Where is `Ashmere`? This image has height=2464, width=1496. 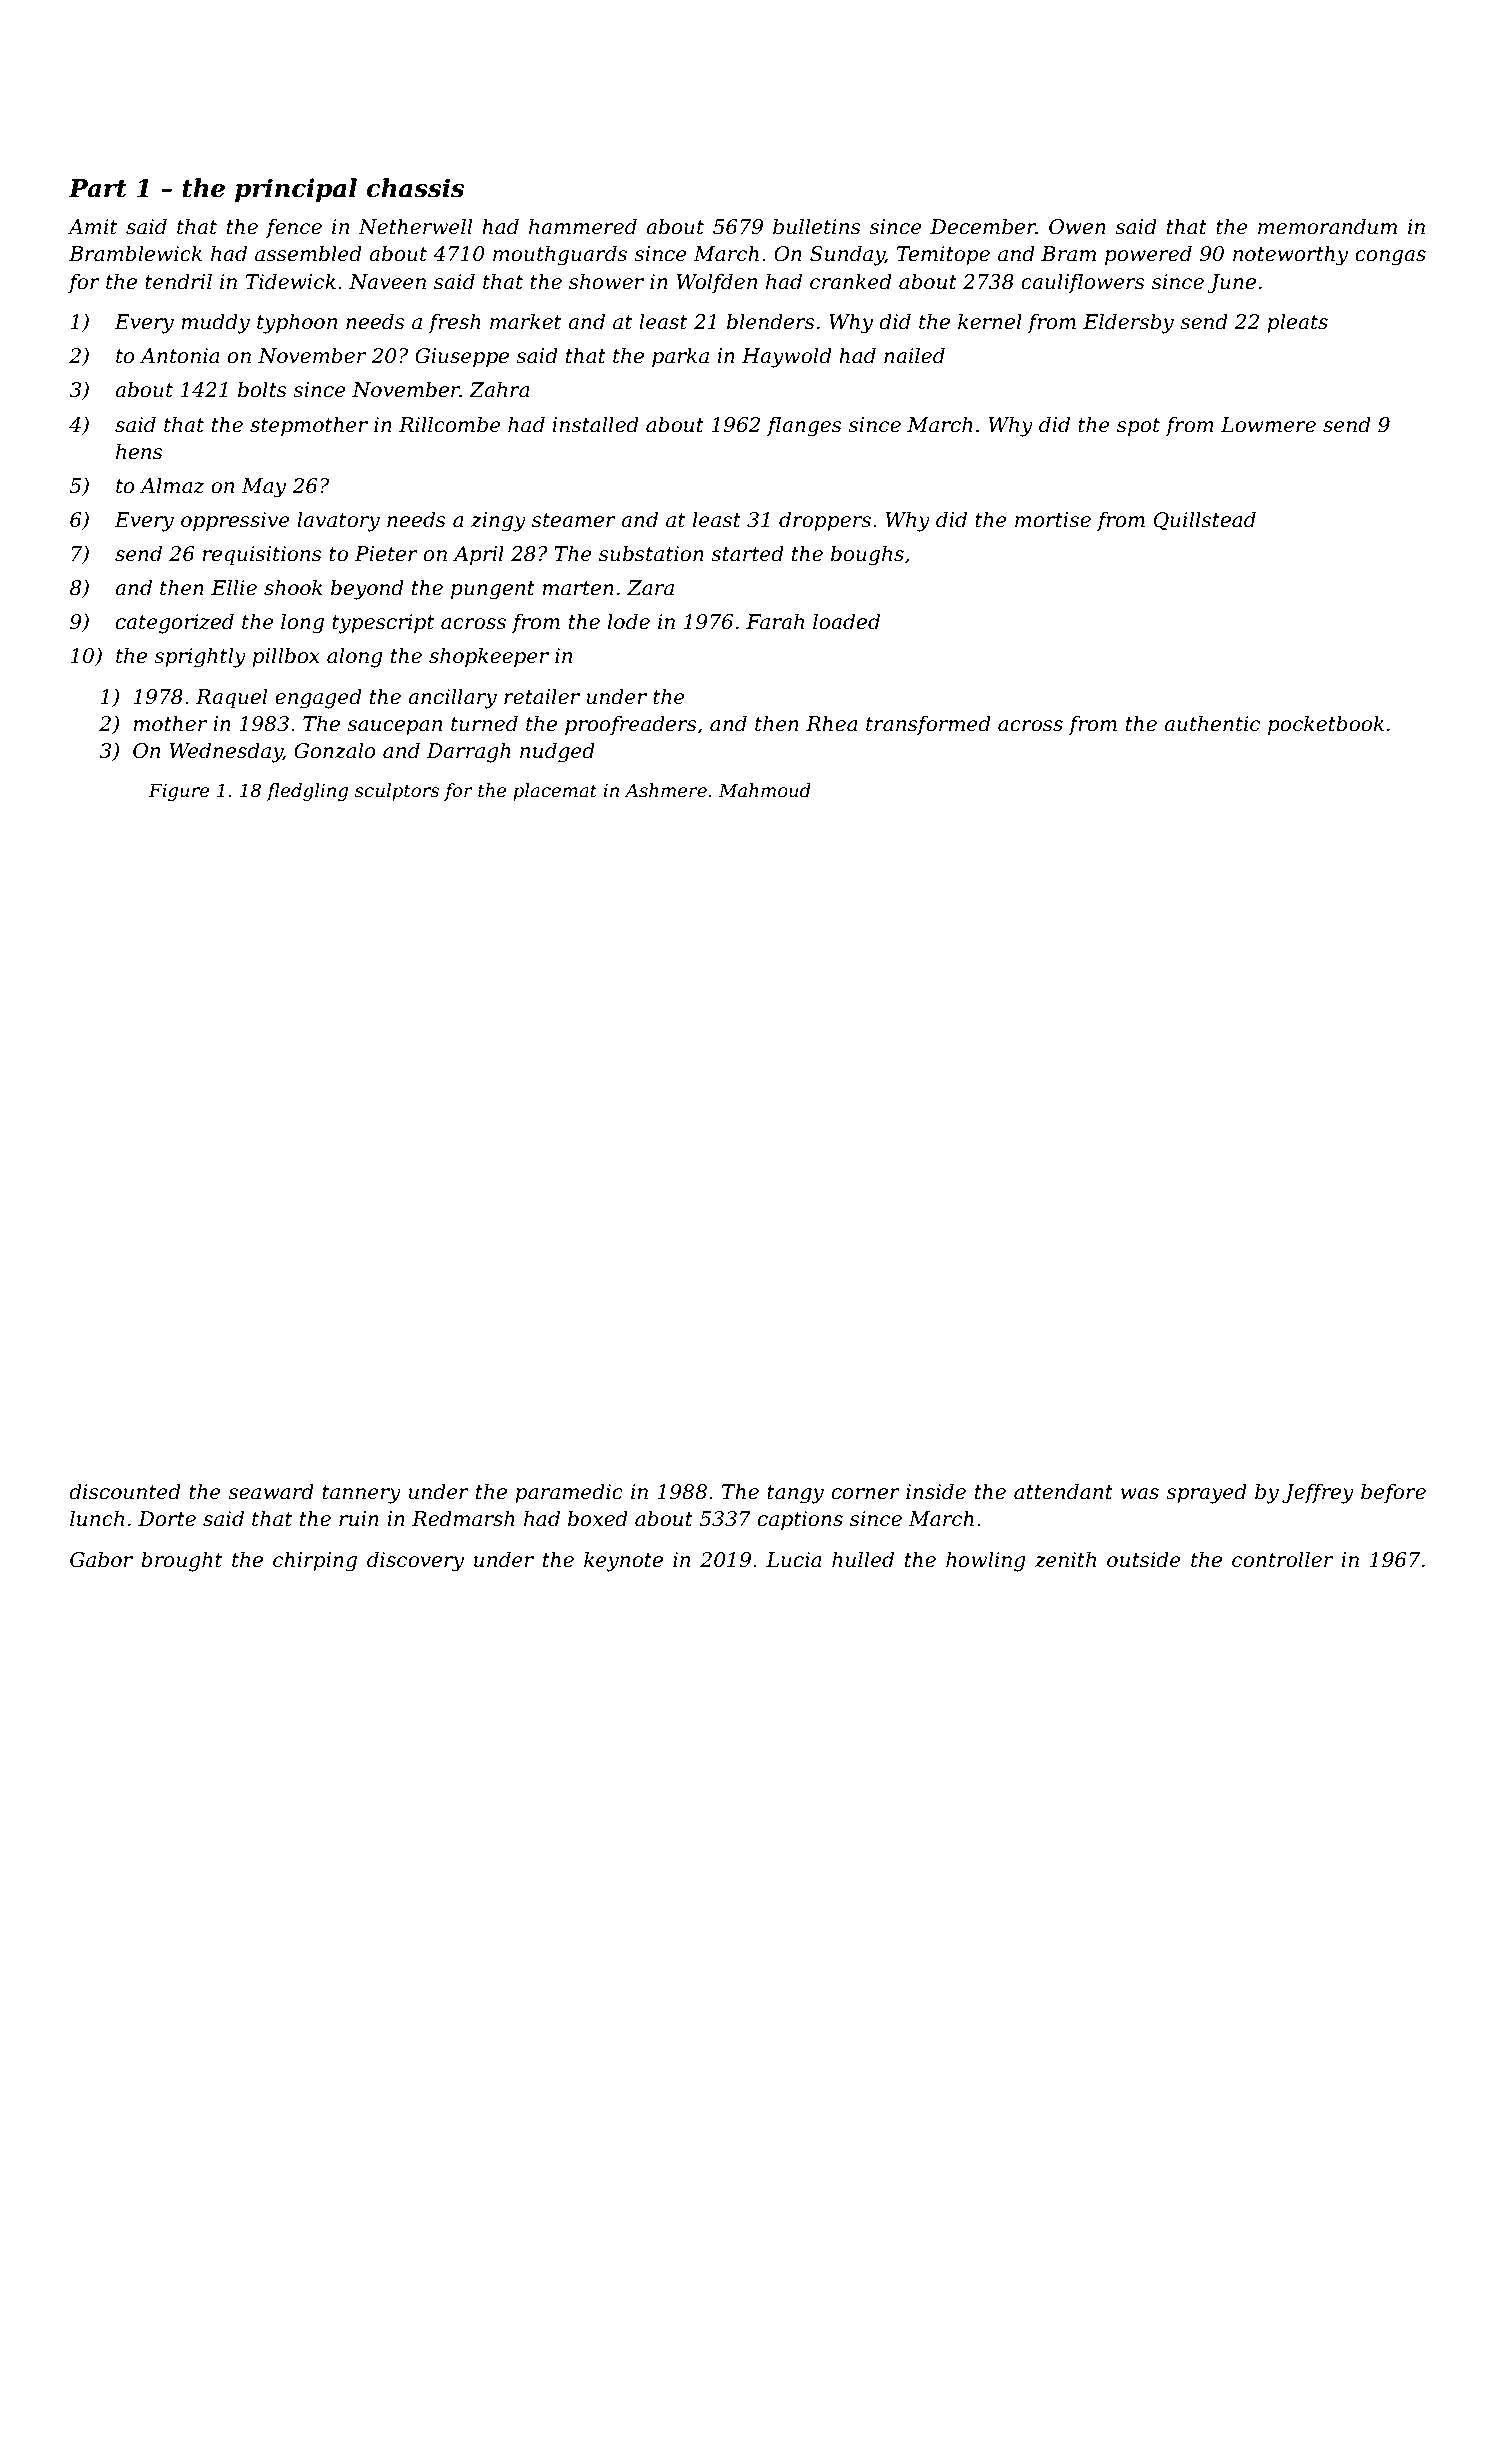 Ashmere is located at coordinates (665, 790).
